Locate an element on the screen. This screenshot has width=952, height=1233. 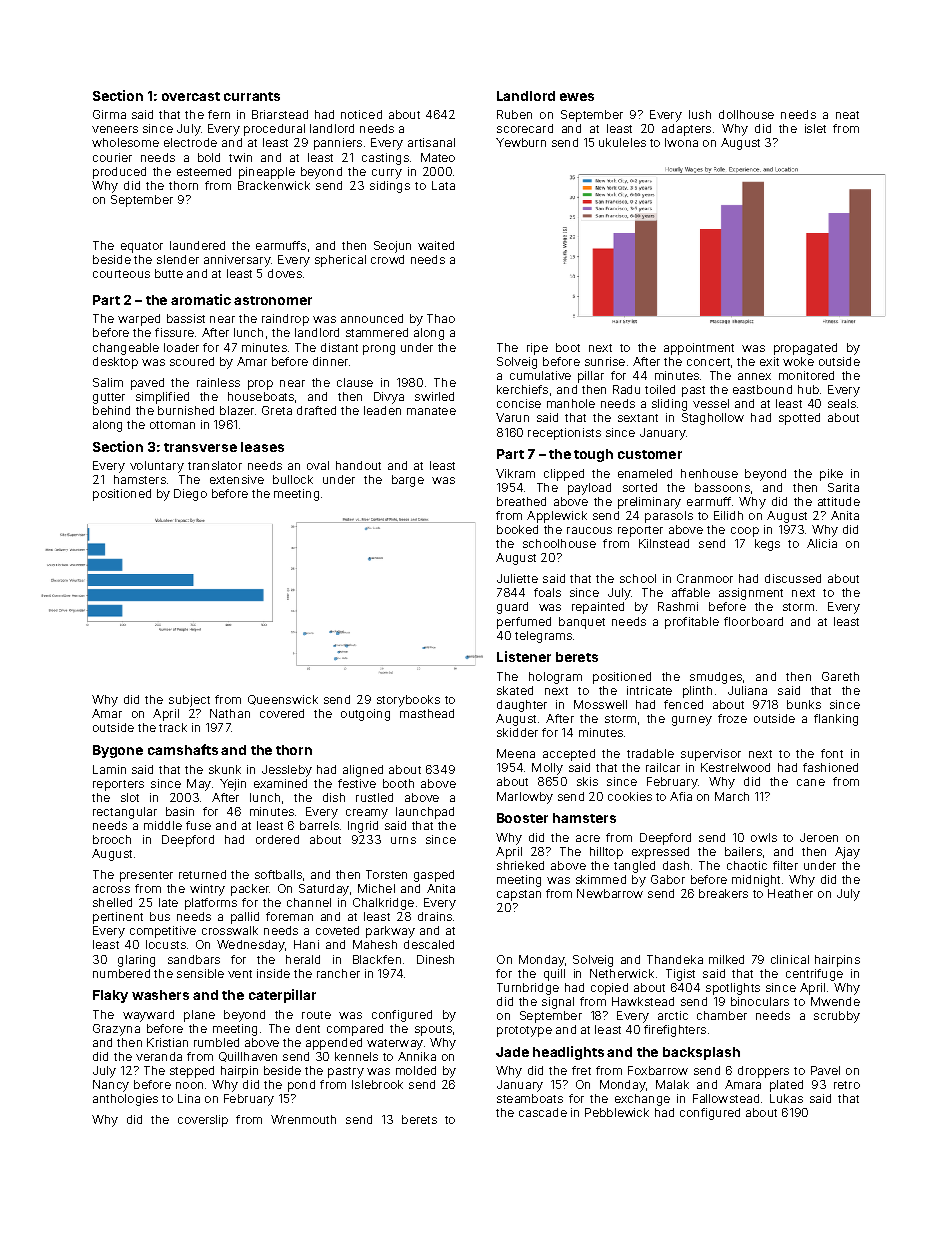
lush is located at coordinates (700, 114).
